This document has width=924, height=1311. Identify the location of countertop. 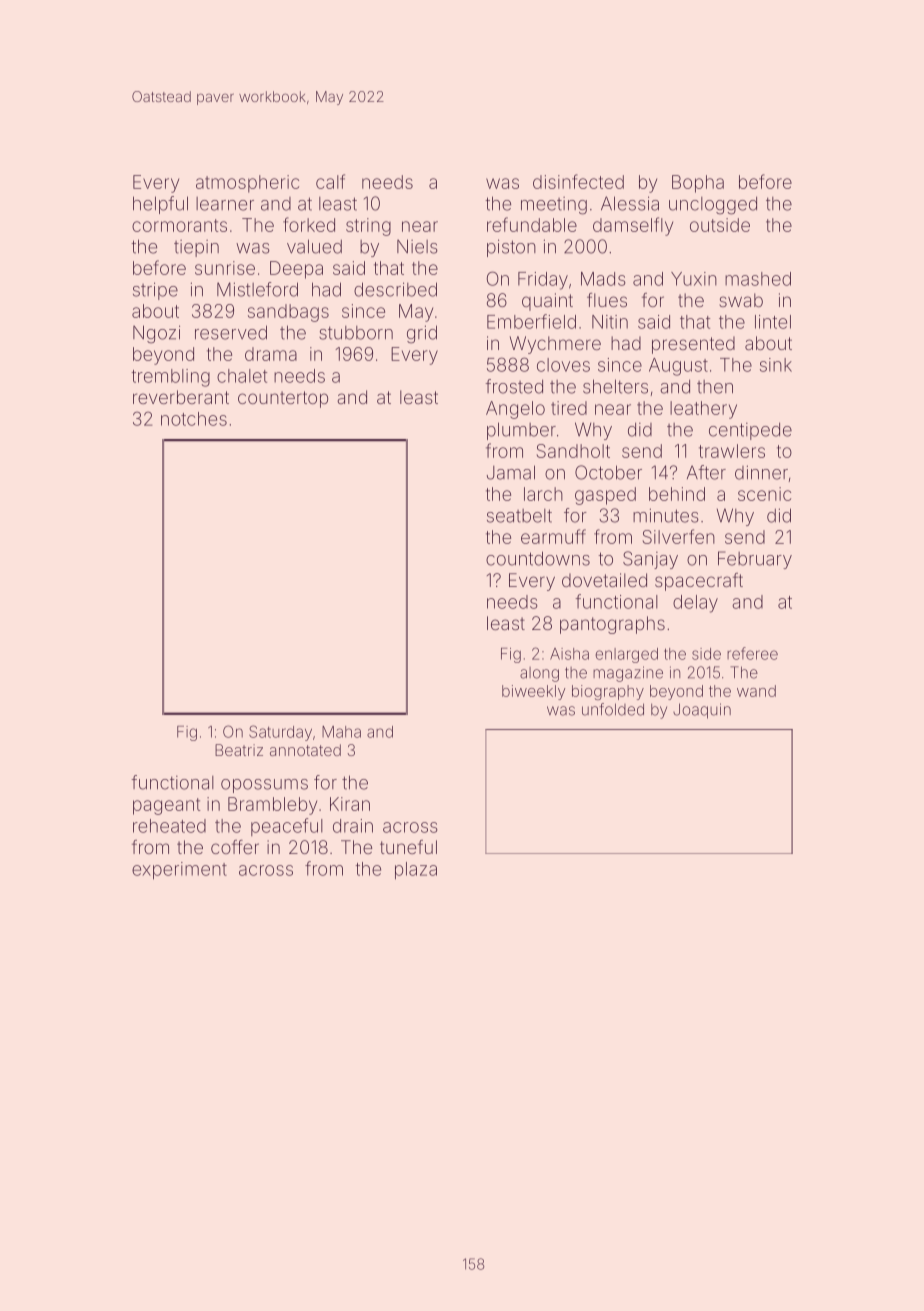
(283, 399).
